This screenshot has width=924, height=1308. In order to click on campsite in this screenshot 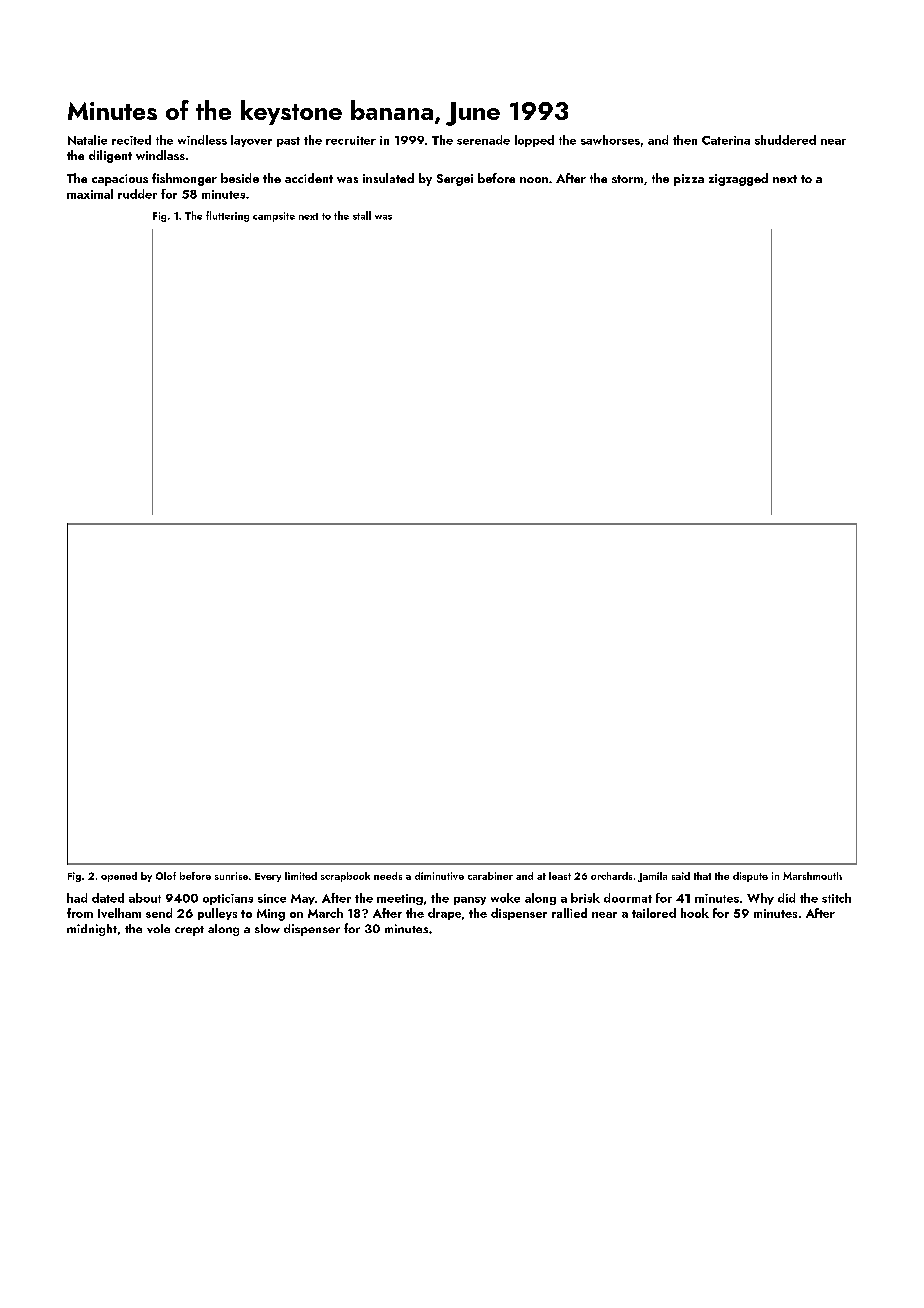, I will do `click(274, 217)`.
